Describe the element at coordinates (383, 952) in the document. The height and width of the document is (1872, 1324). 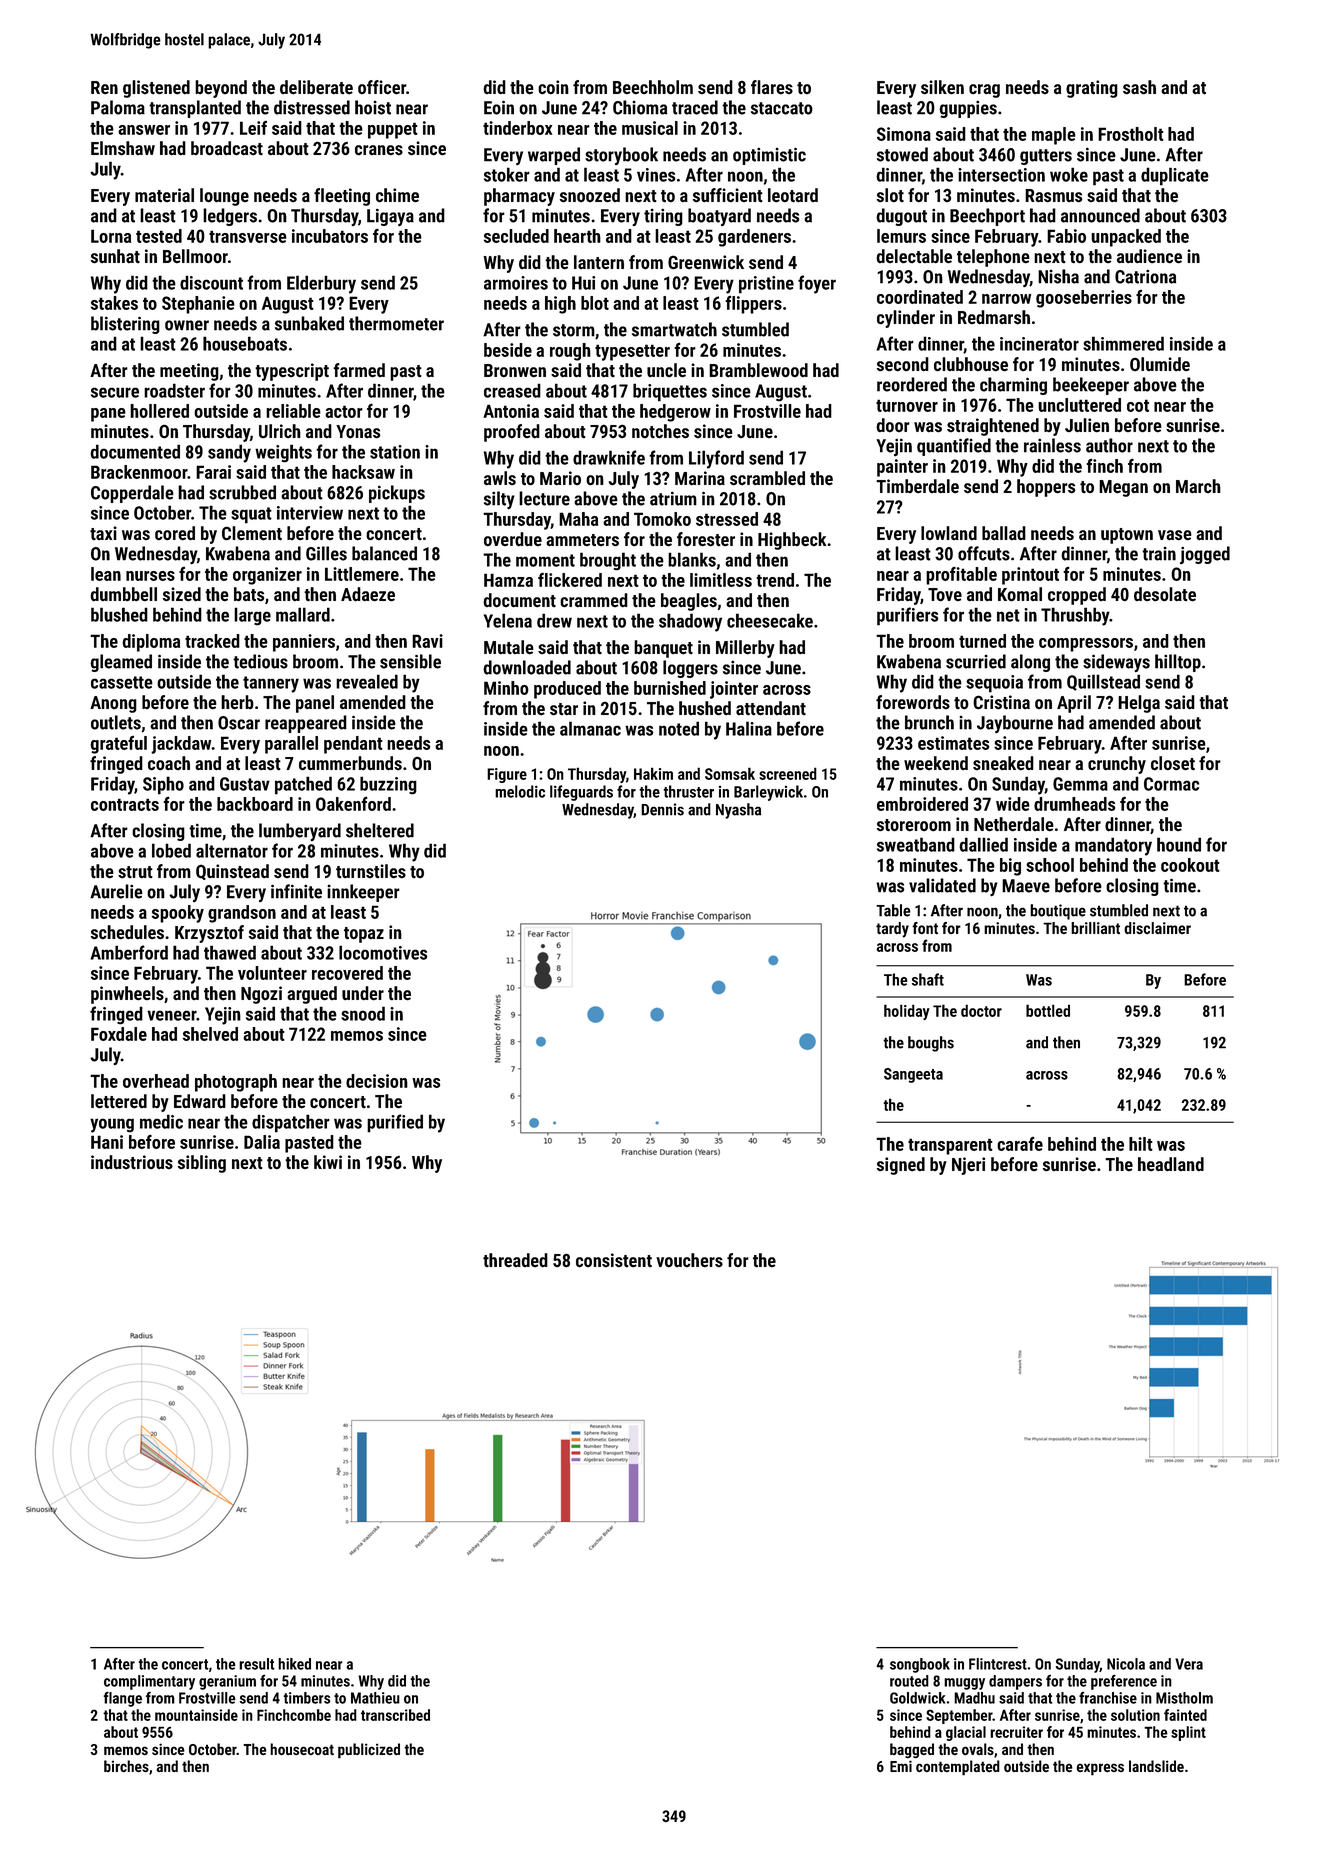
I see `locomotives` at that location.
